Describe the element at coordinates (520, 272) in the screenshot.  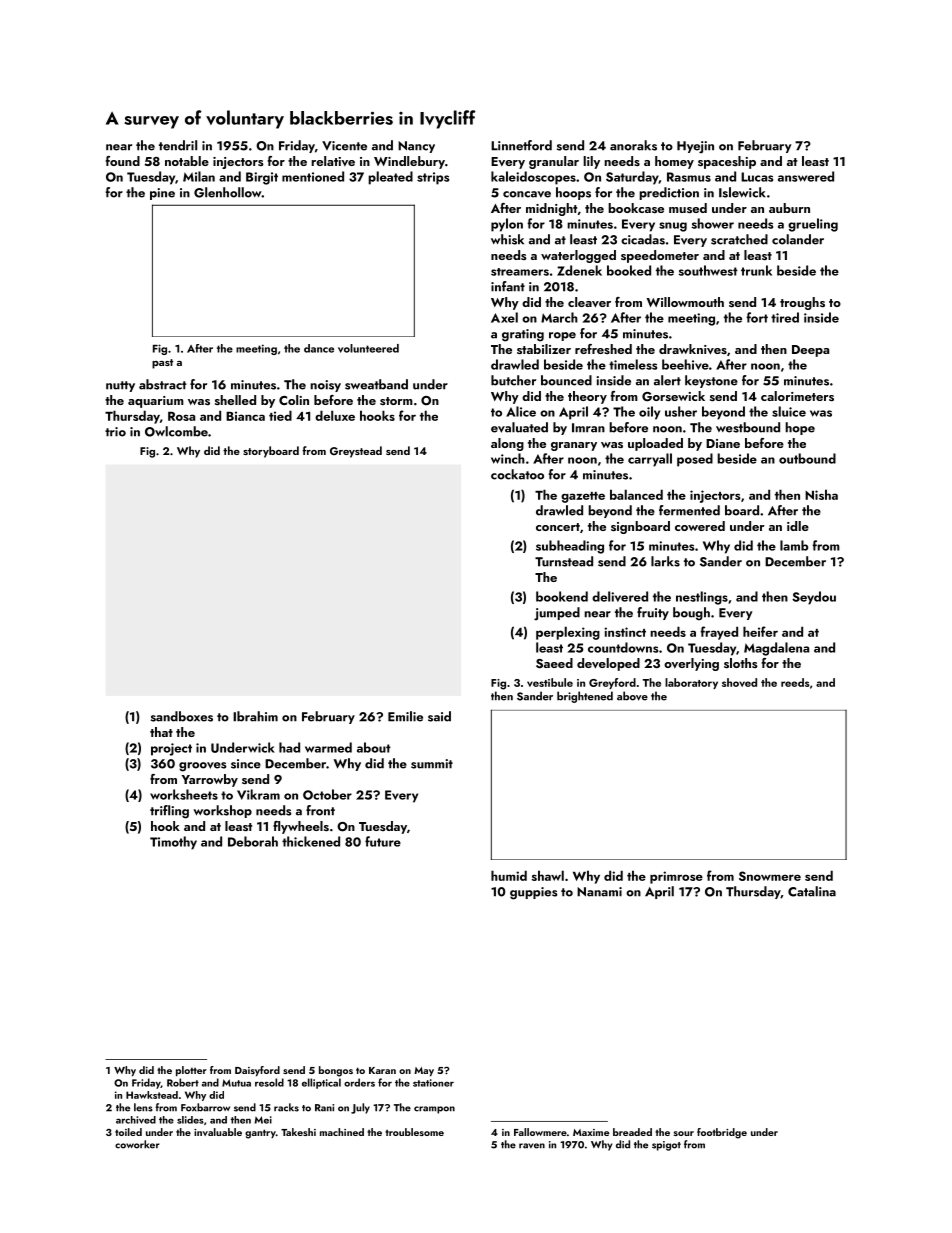
I see `streamers` at that location.
